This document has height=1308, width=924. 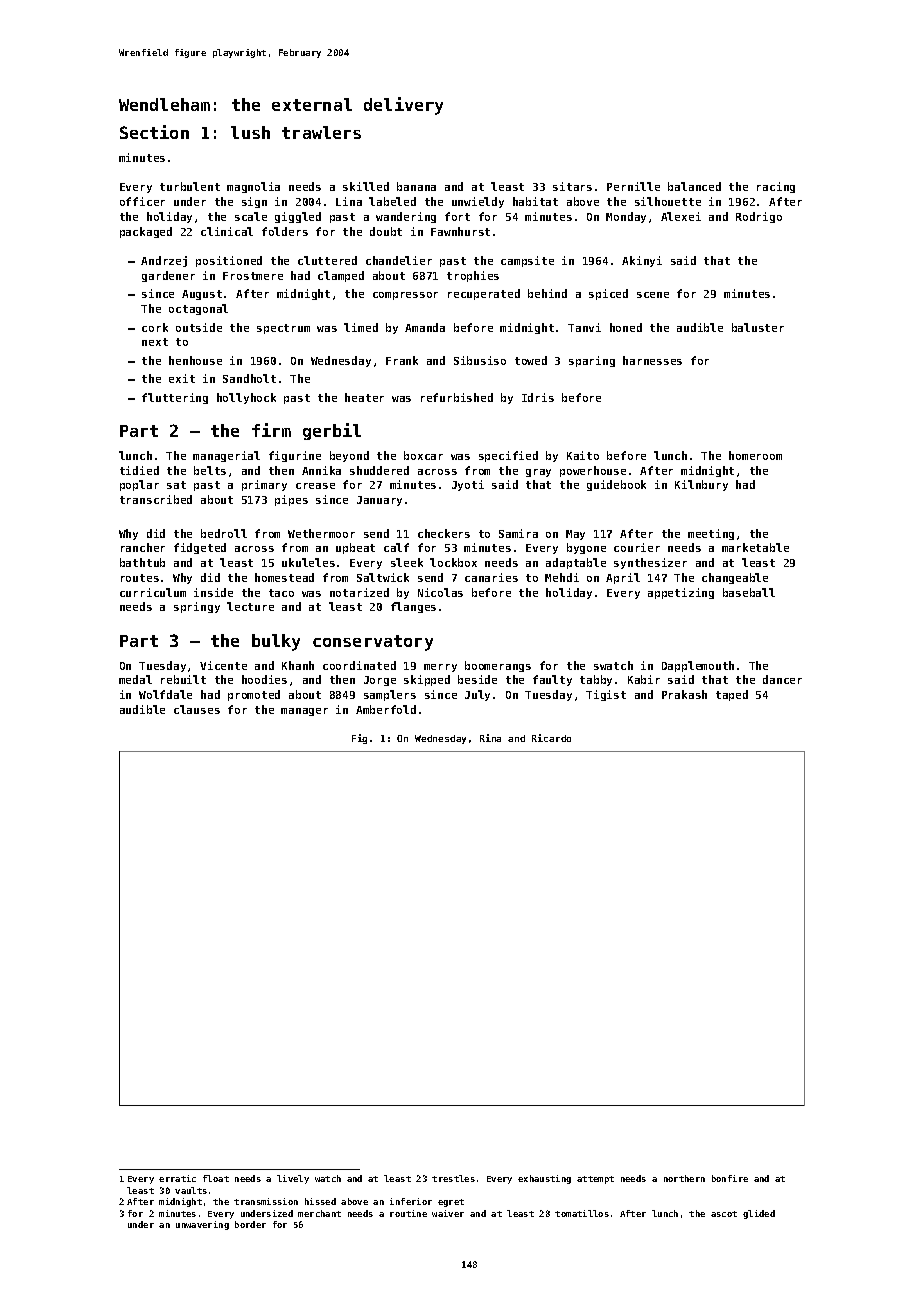 What do you see at coordinates (361, 327) in the document?
I see `limed` at bounding box center [361, 327].
